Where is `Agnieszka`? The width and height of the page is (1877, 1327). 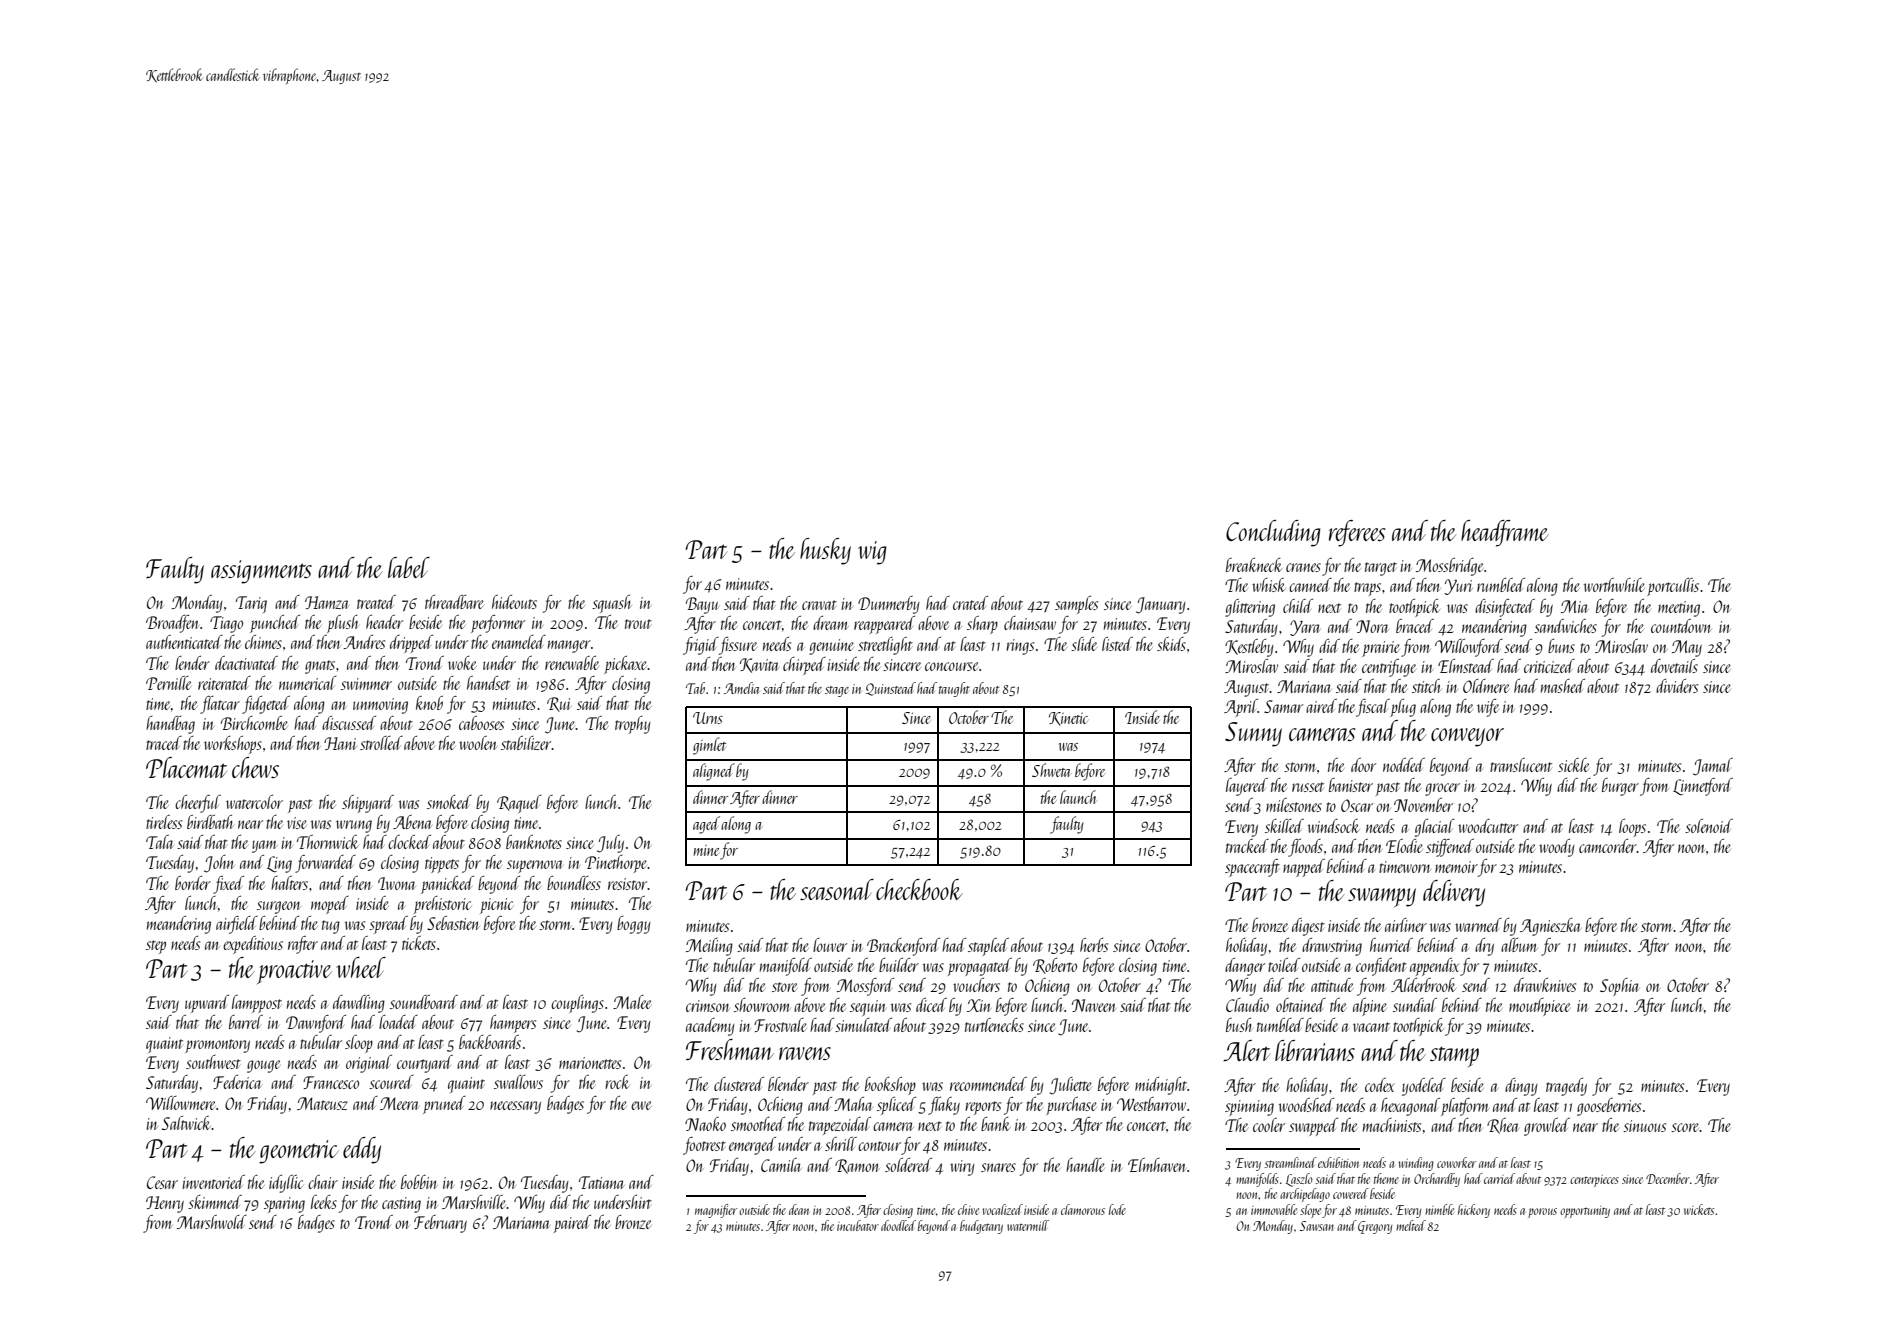
Agnieszka is located at coordinates (1550, 927).
